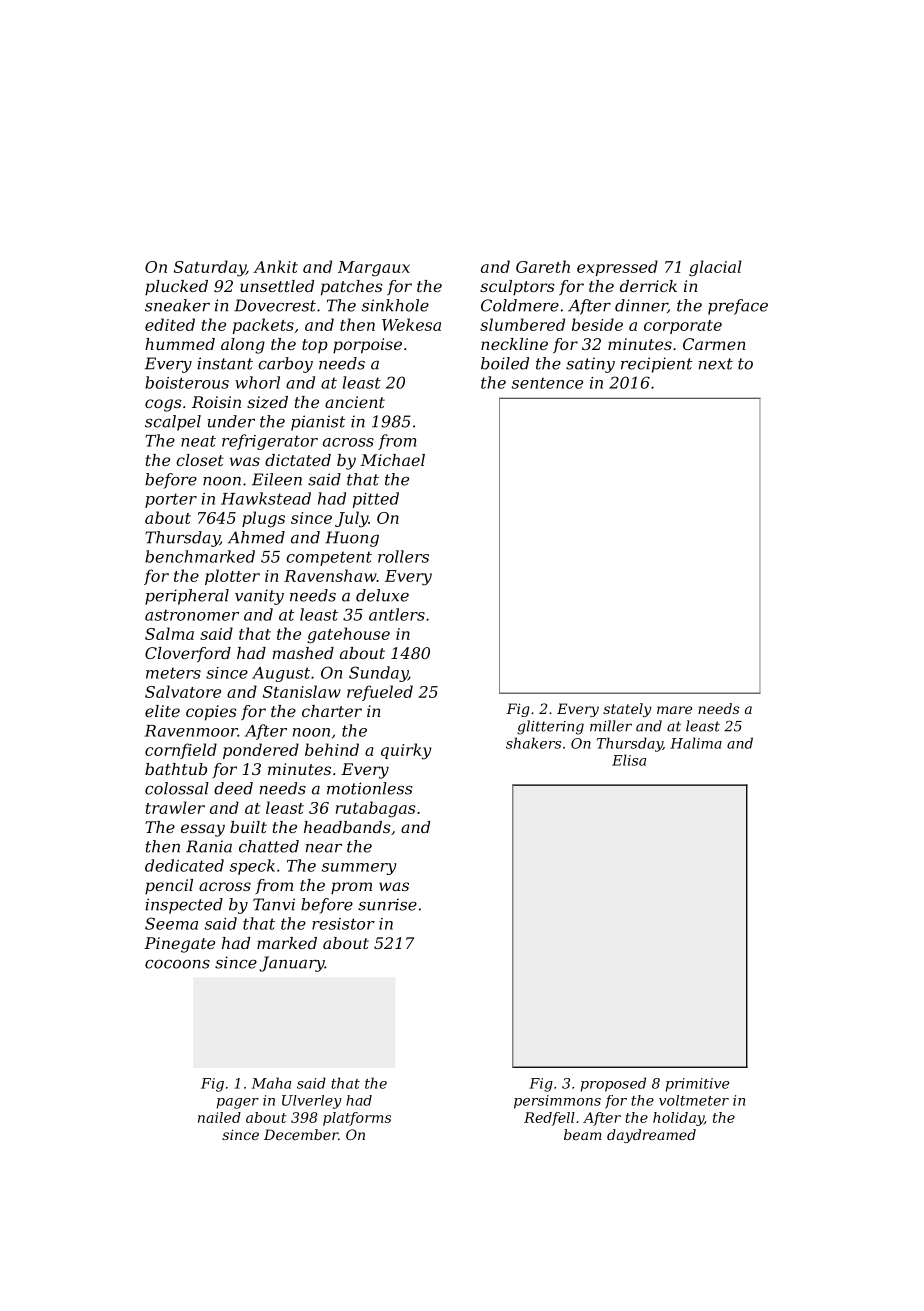 This page has width=924, height=1311. Describe the element at coordinates (176, 288) in the page. I see `plucked` at that location.
